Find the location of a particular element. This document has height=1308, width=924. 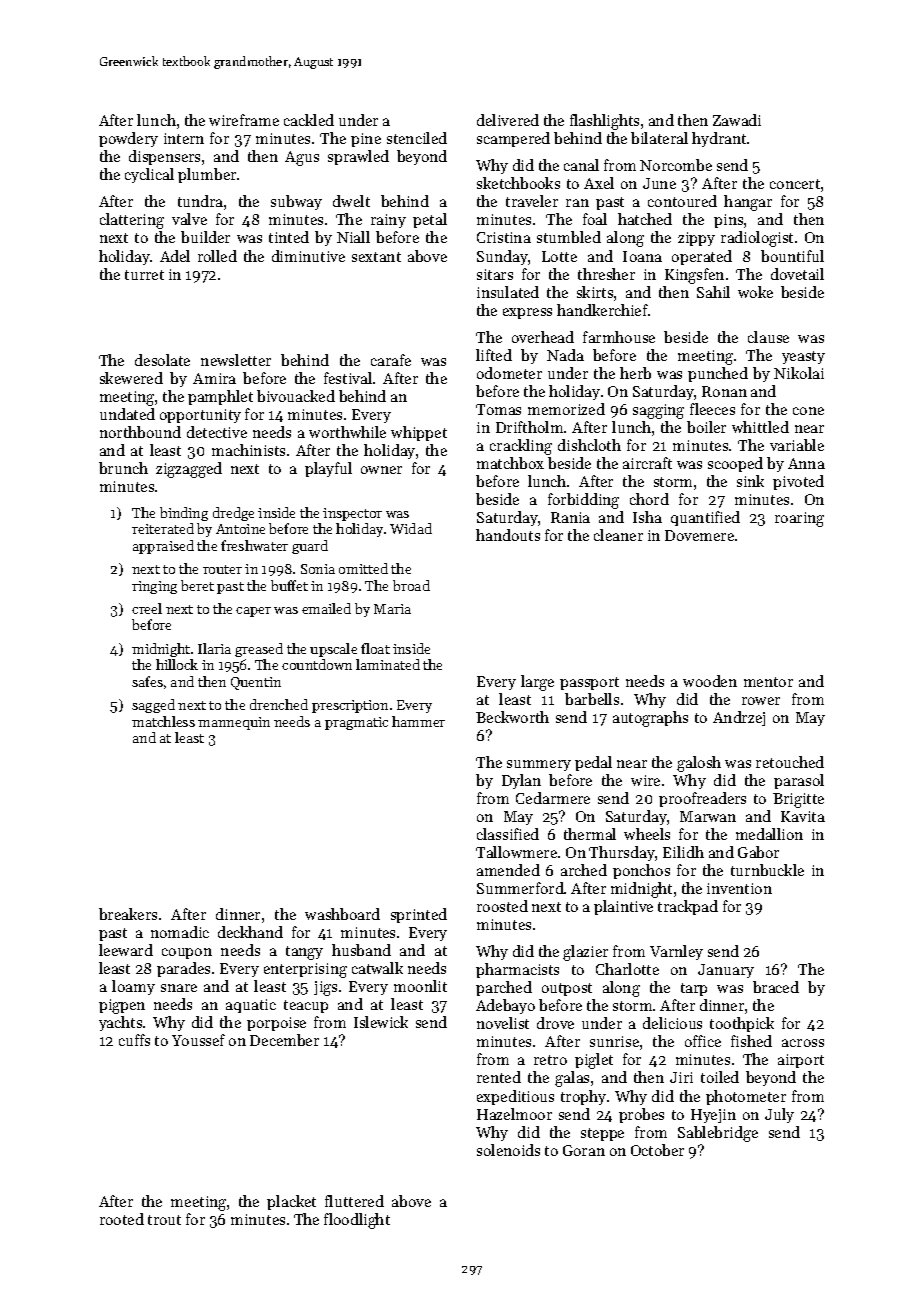

flashlights is located at coordinates (604, 122).
